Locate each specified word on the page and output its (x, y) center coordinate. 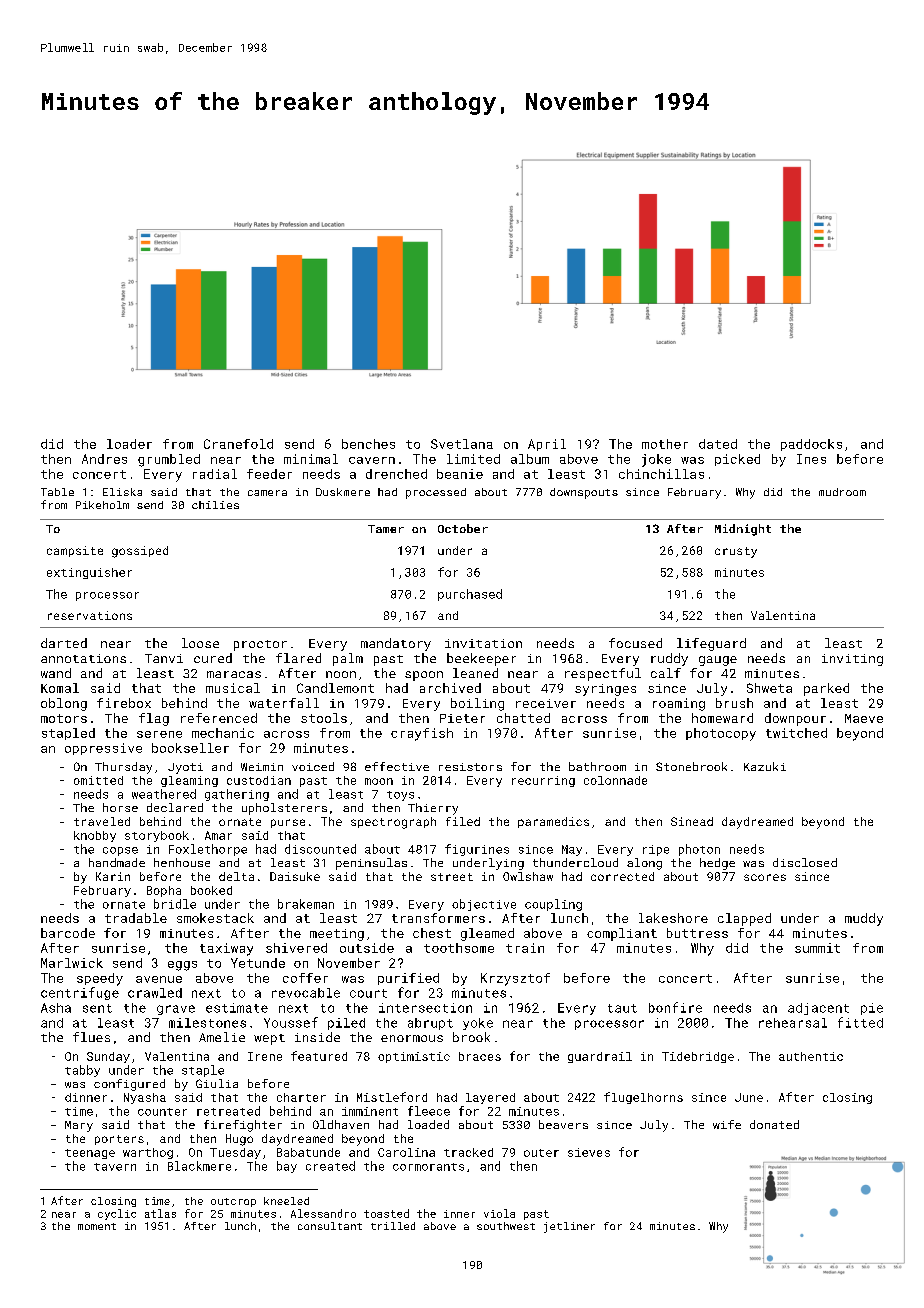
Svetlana (462, 444)
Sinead (692, 821)
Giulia (217, 1083)
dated (718, 444)
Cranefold (238, 444)
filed (463, 821)
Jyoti (185, 768)
